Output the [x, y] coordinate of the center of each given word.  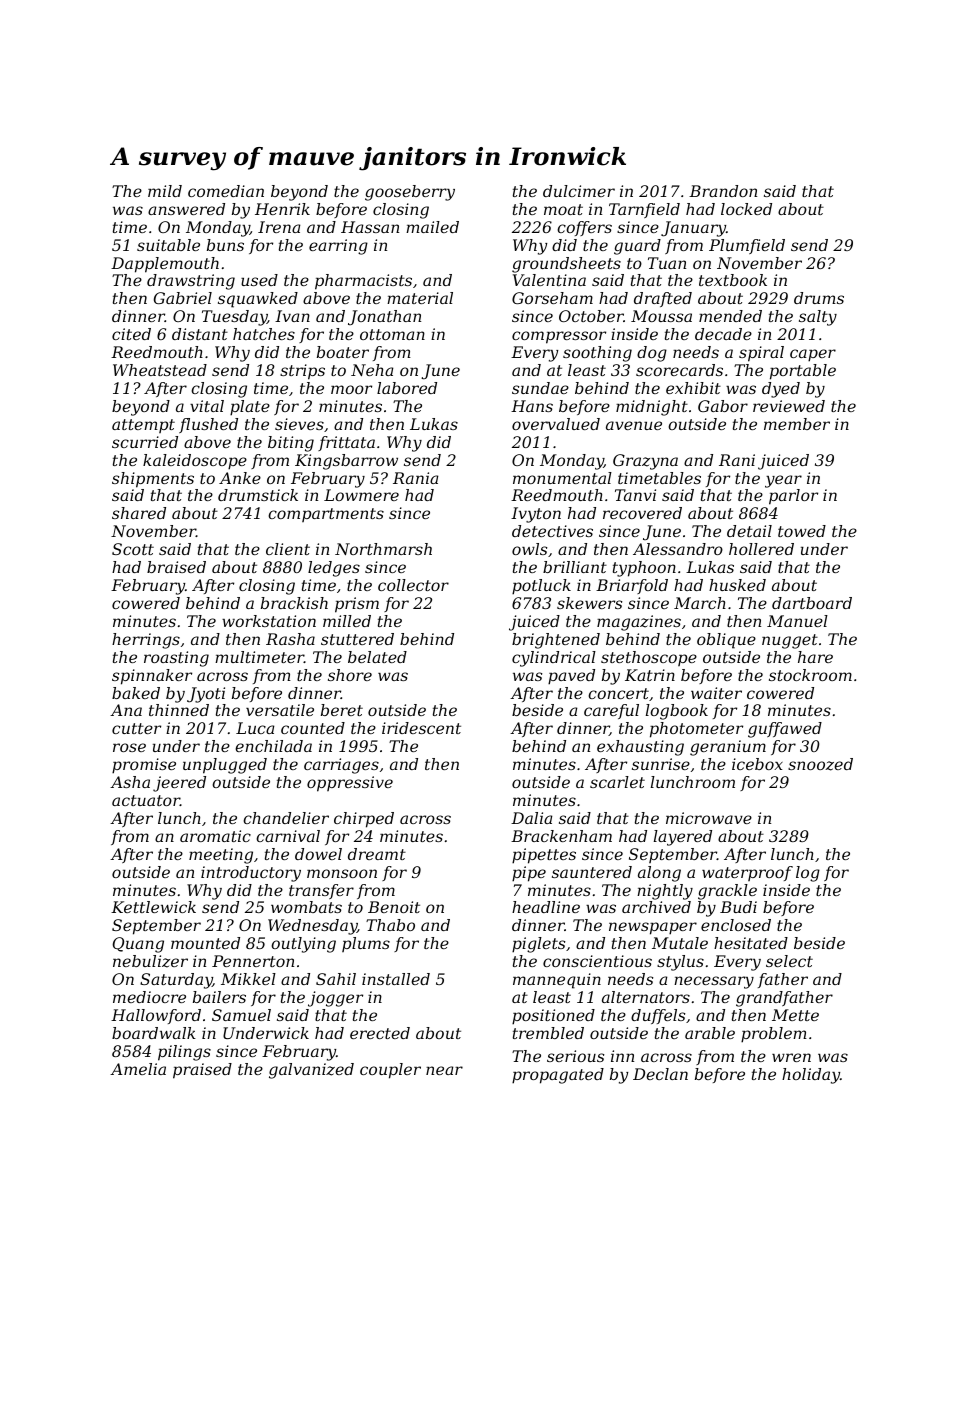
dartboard [812, 603]
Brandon [723, 191]
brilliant [575, 567]
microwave [709, 818]
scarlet [617, 782]
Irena [279, 227]
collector [413, 585]
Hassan [370, 227]
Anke [240, 478]
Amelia [138, 1069]
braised [176, 567]
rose [129, 747]
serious [575, 1056]
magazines [639, 623]
